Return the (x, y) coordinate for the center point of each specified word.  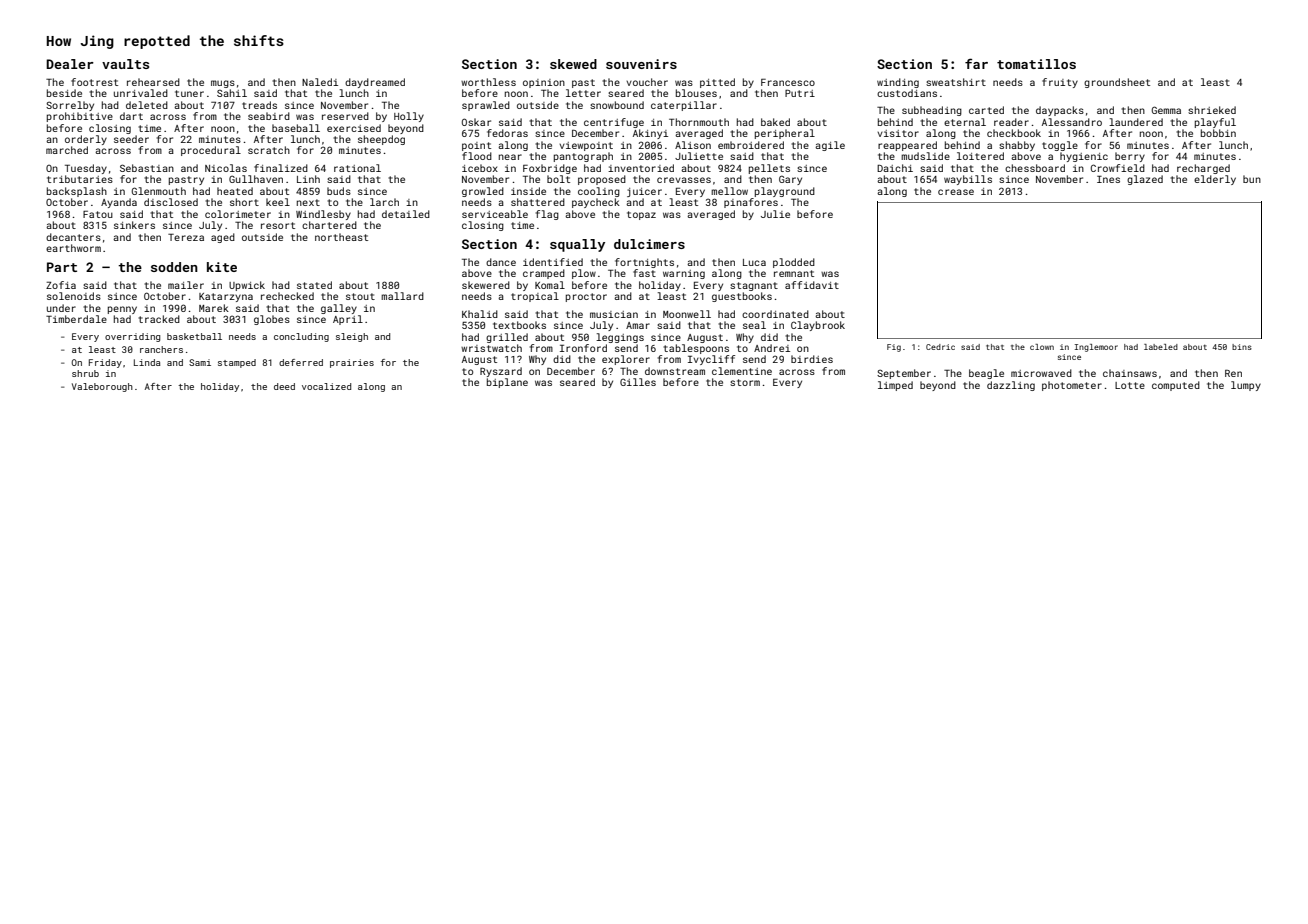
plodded (794, 263)
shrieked (1212, 110)
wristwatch (491, 348)
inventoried (641, 168)
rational (357, 168)
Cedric (940, 347)
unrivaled (141, 93)
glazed (1145, 180)
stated (314, 285)
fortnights (644, 263)
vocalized (326, 386)
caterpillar (684, 106)
